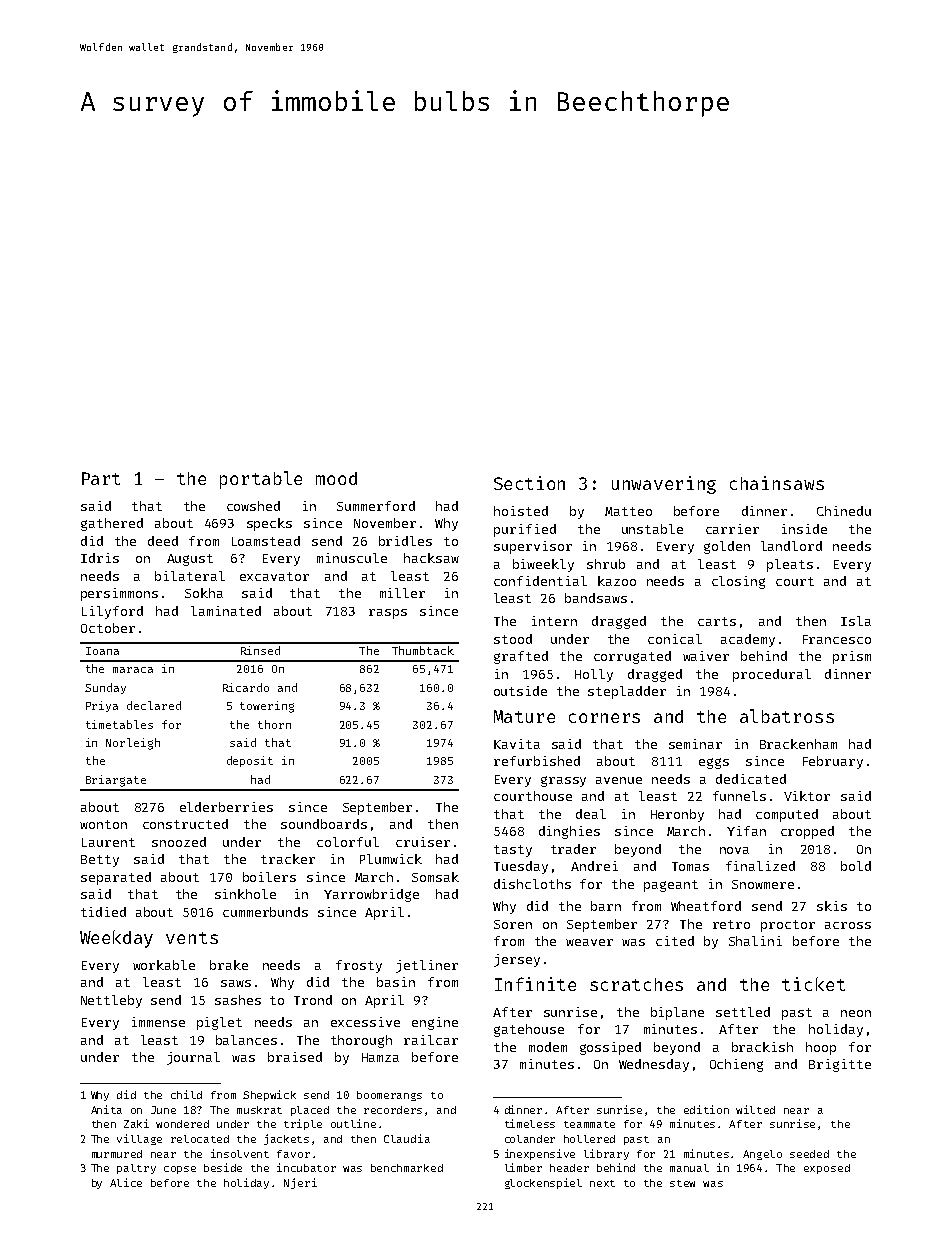  I want to click on cruiser, so click(423, 842).
